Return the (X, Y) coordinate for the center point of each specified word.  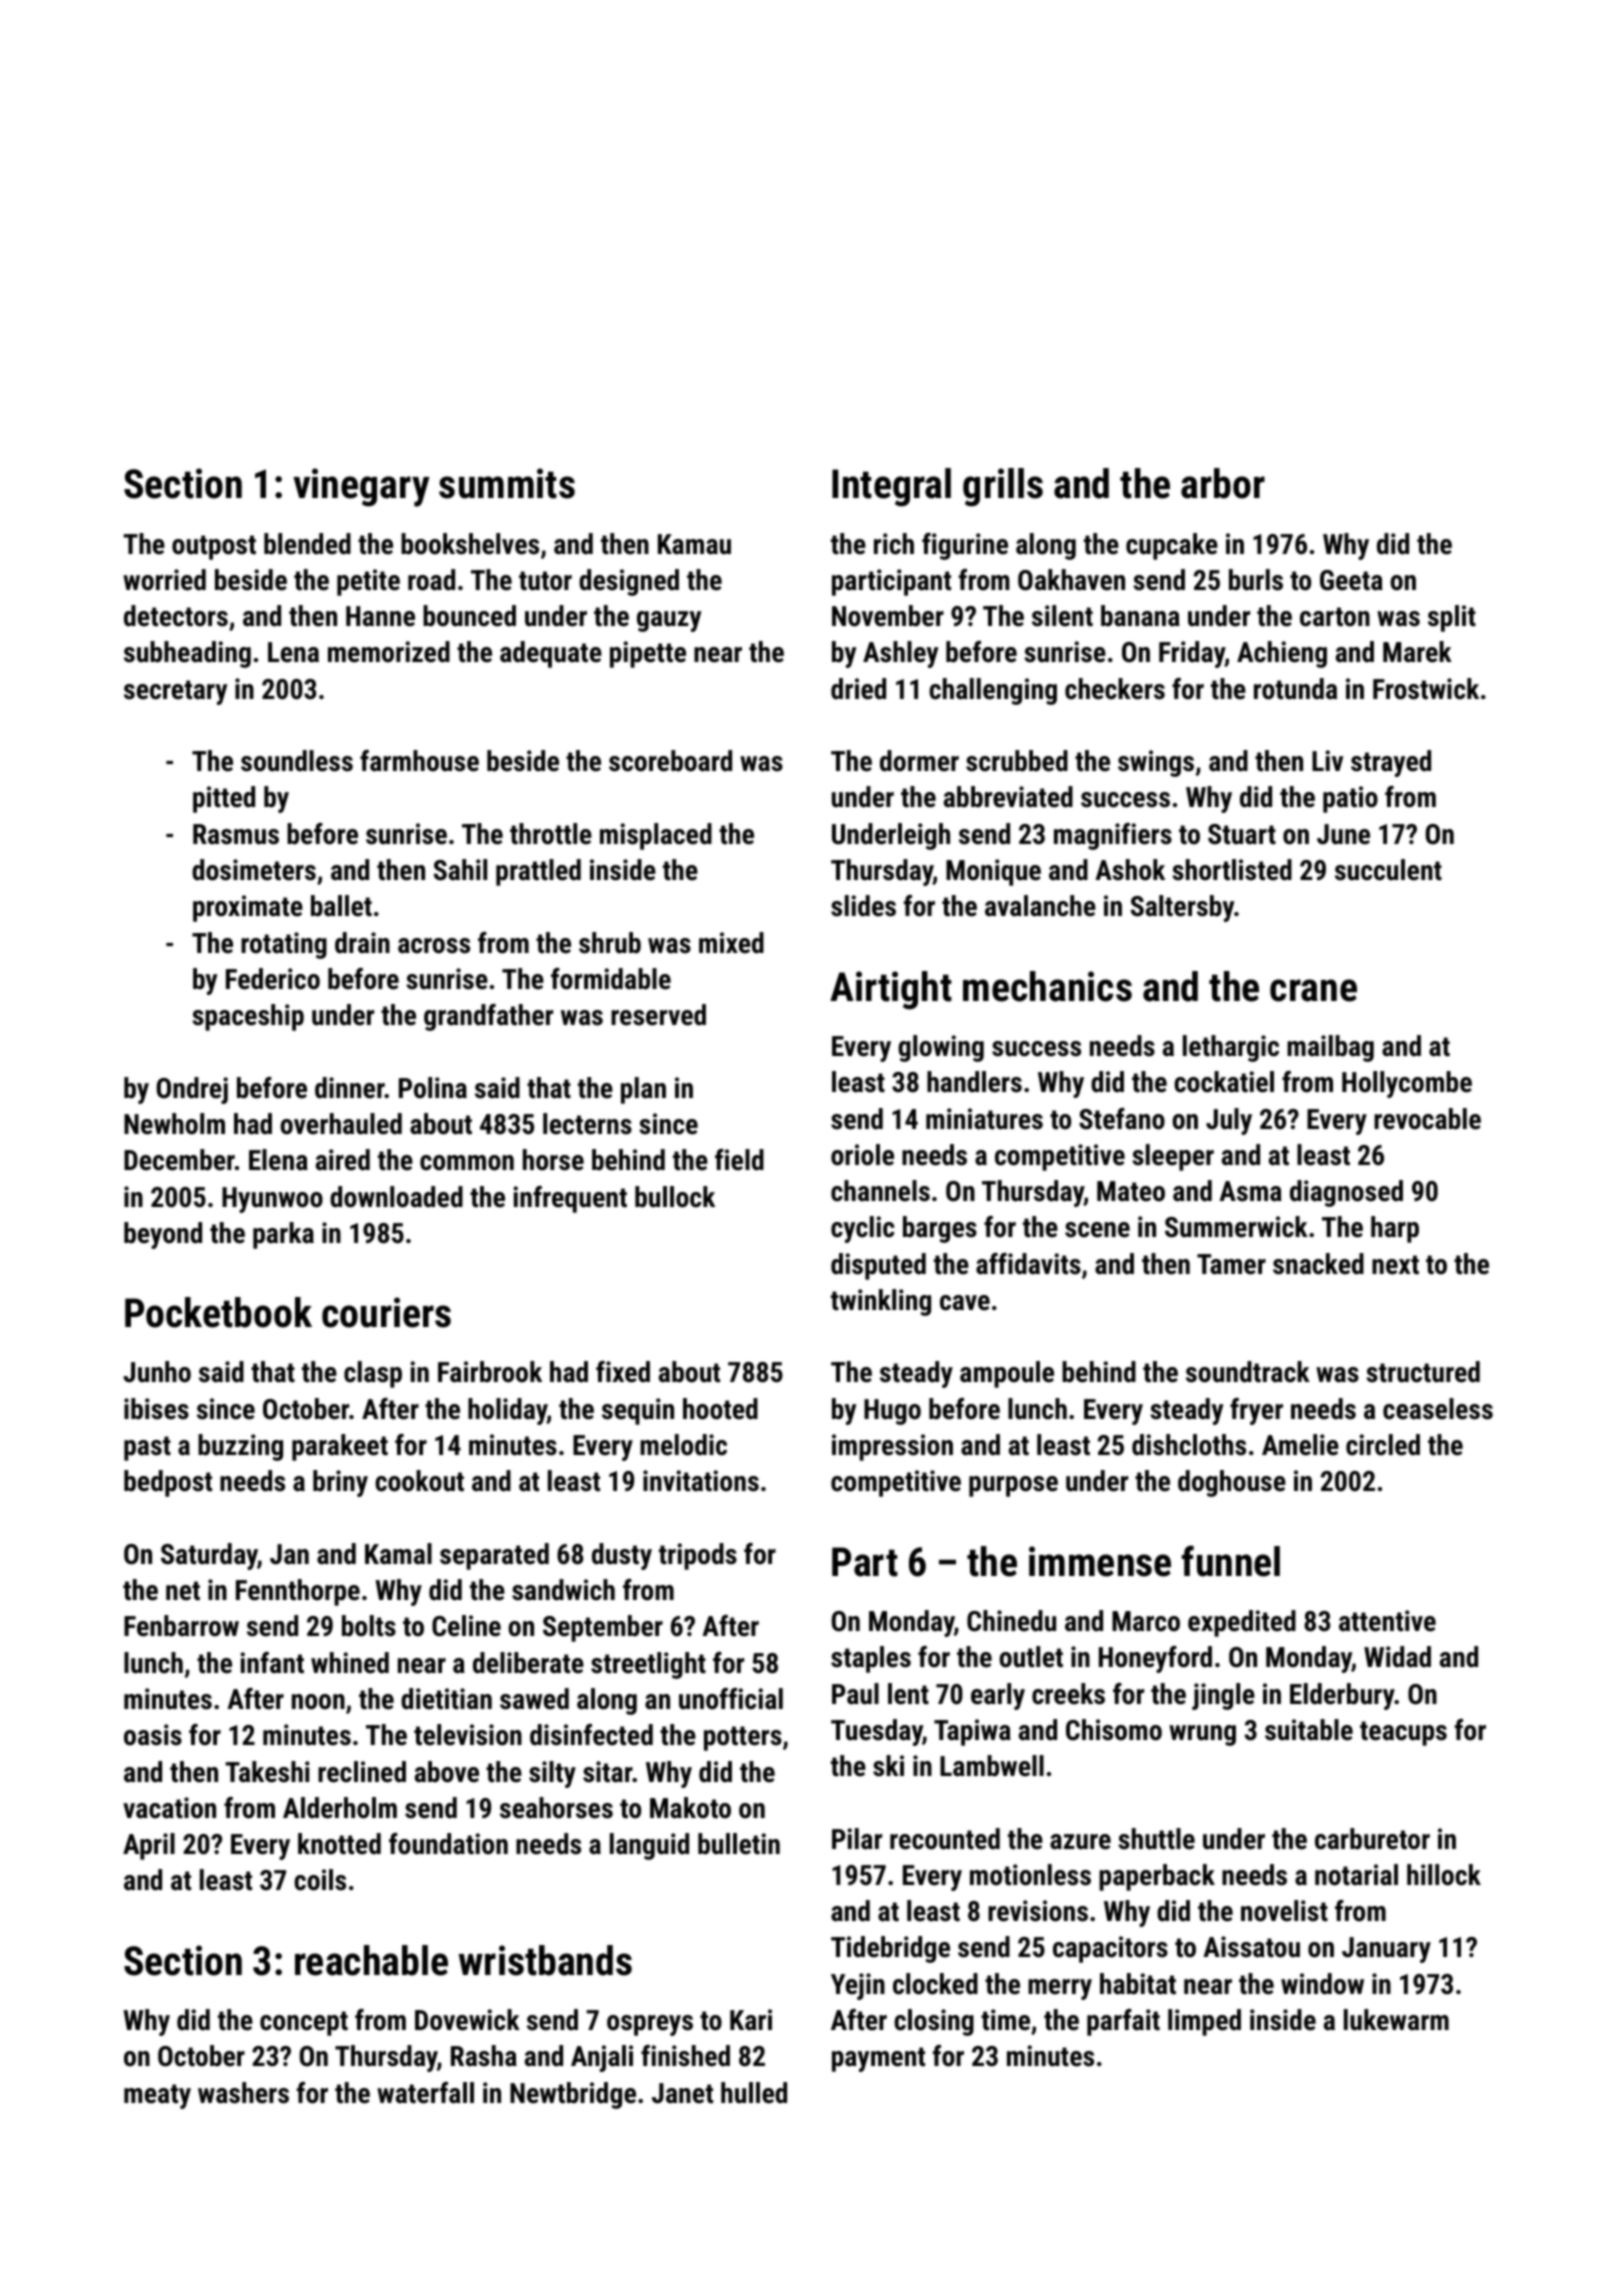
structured (1423, 1372)
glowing (941, 1048)
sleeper (1173, 1157)
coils (320, 1880)
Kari (751, 2020)
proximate (248, 908)
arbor (1223, 483)
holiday (507, 1411)
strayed (1391, 763)
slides (863, 906)
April (149, 1846)
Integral (891, 487)
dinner (350, 1088)
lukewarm (1396, 2020)
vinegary (361, 487)
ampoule (1007, 1374)
